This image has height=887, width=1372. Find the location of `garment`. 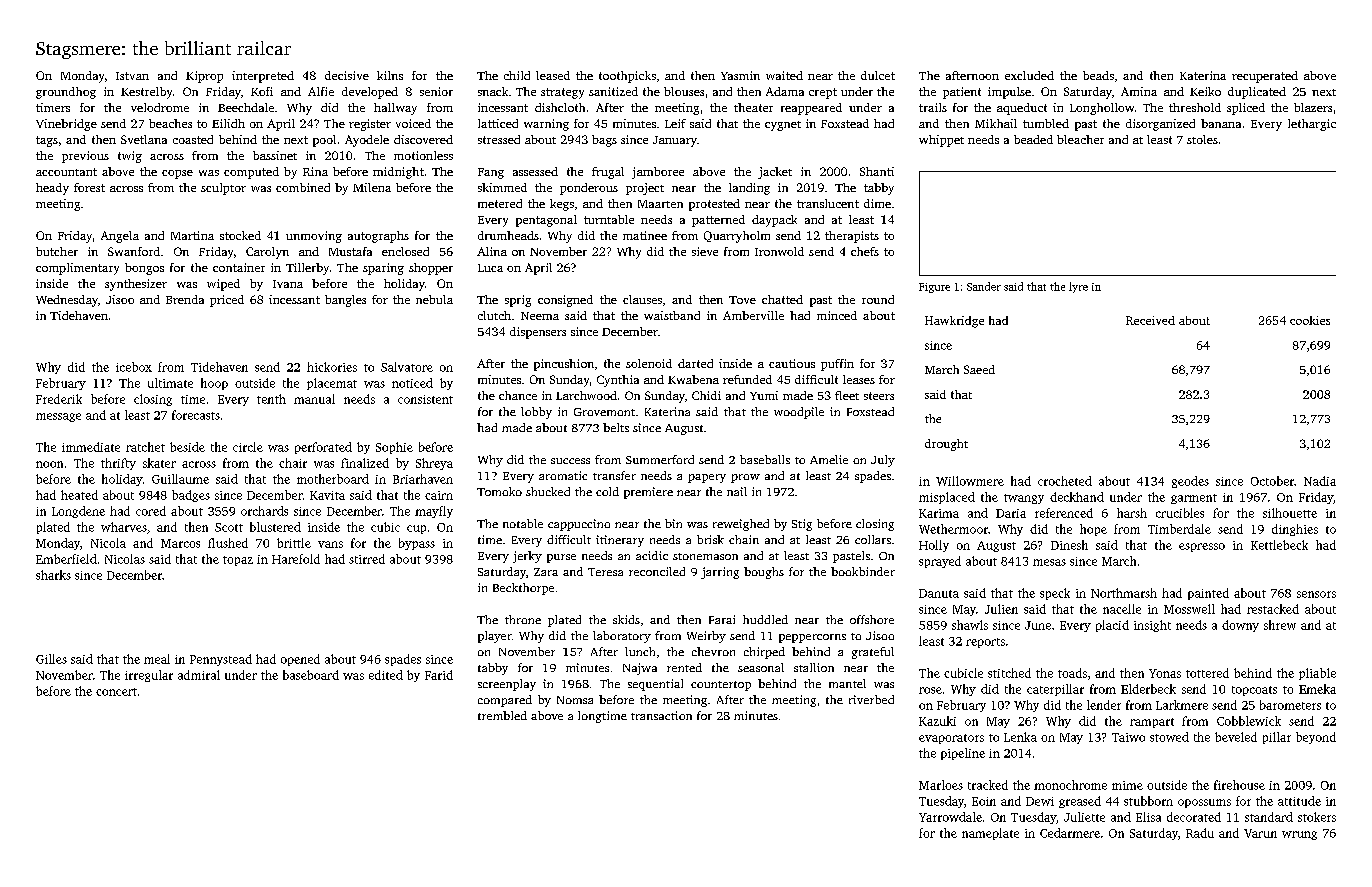

garment is located at coordinates (1194, 499).
